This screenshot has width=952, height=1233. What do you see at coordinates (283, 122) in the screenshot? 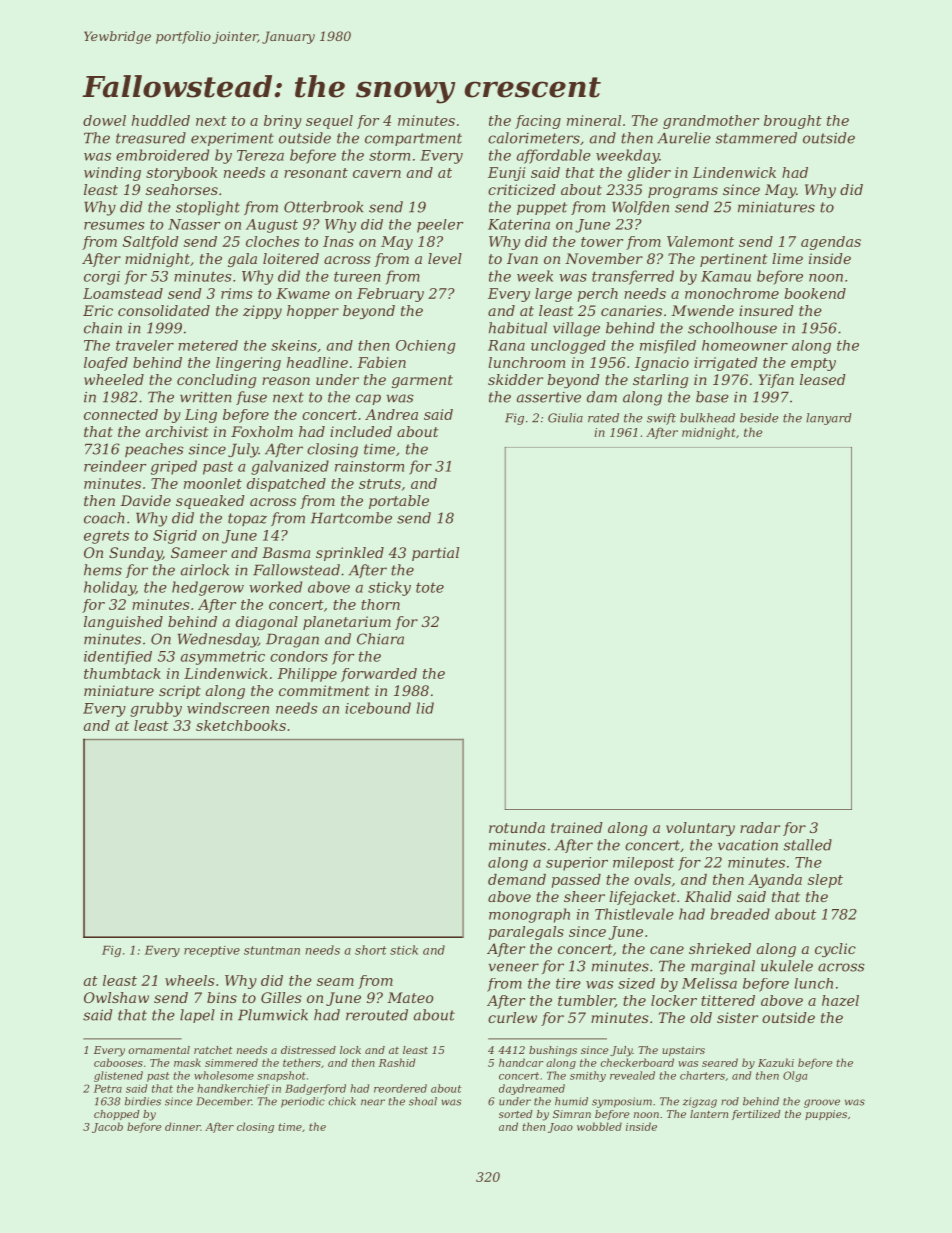
I see `briny` at bounding box center [283, 122].
